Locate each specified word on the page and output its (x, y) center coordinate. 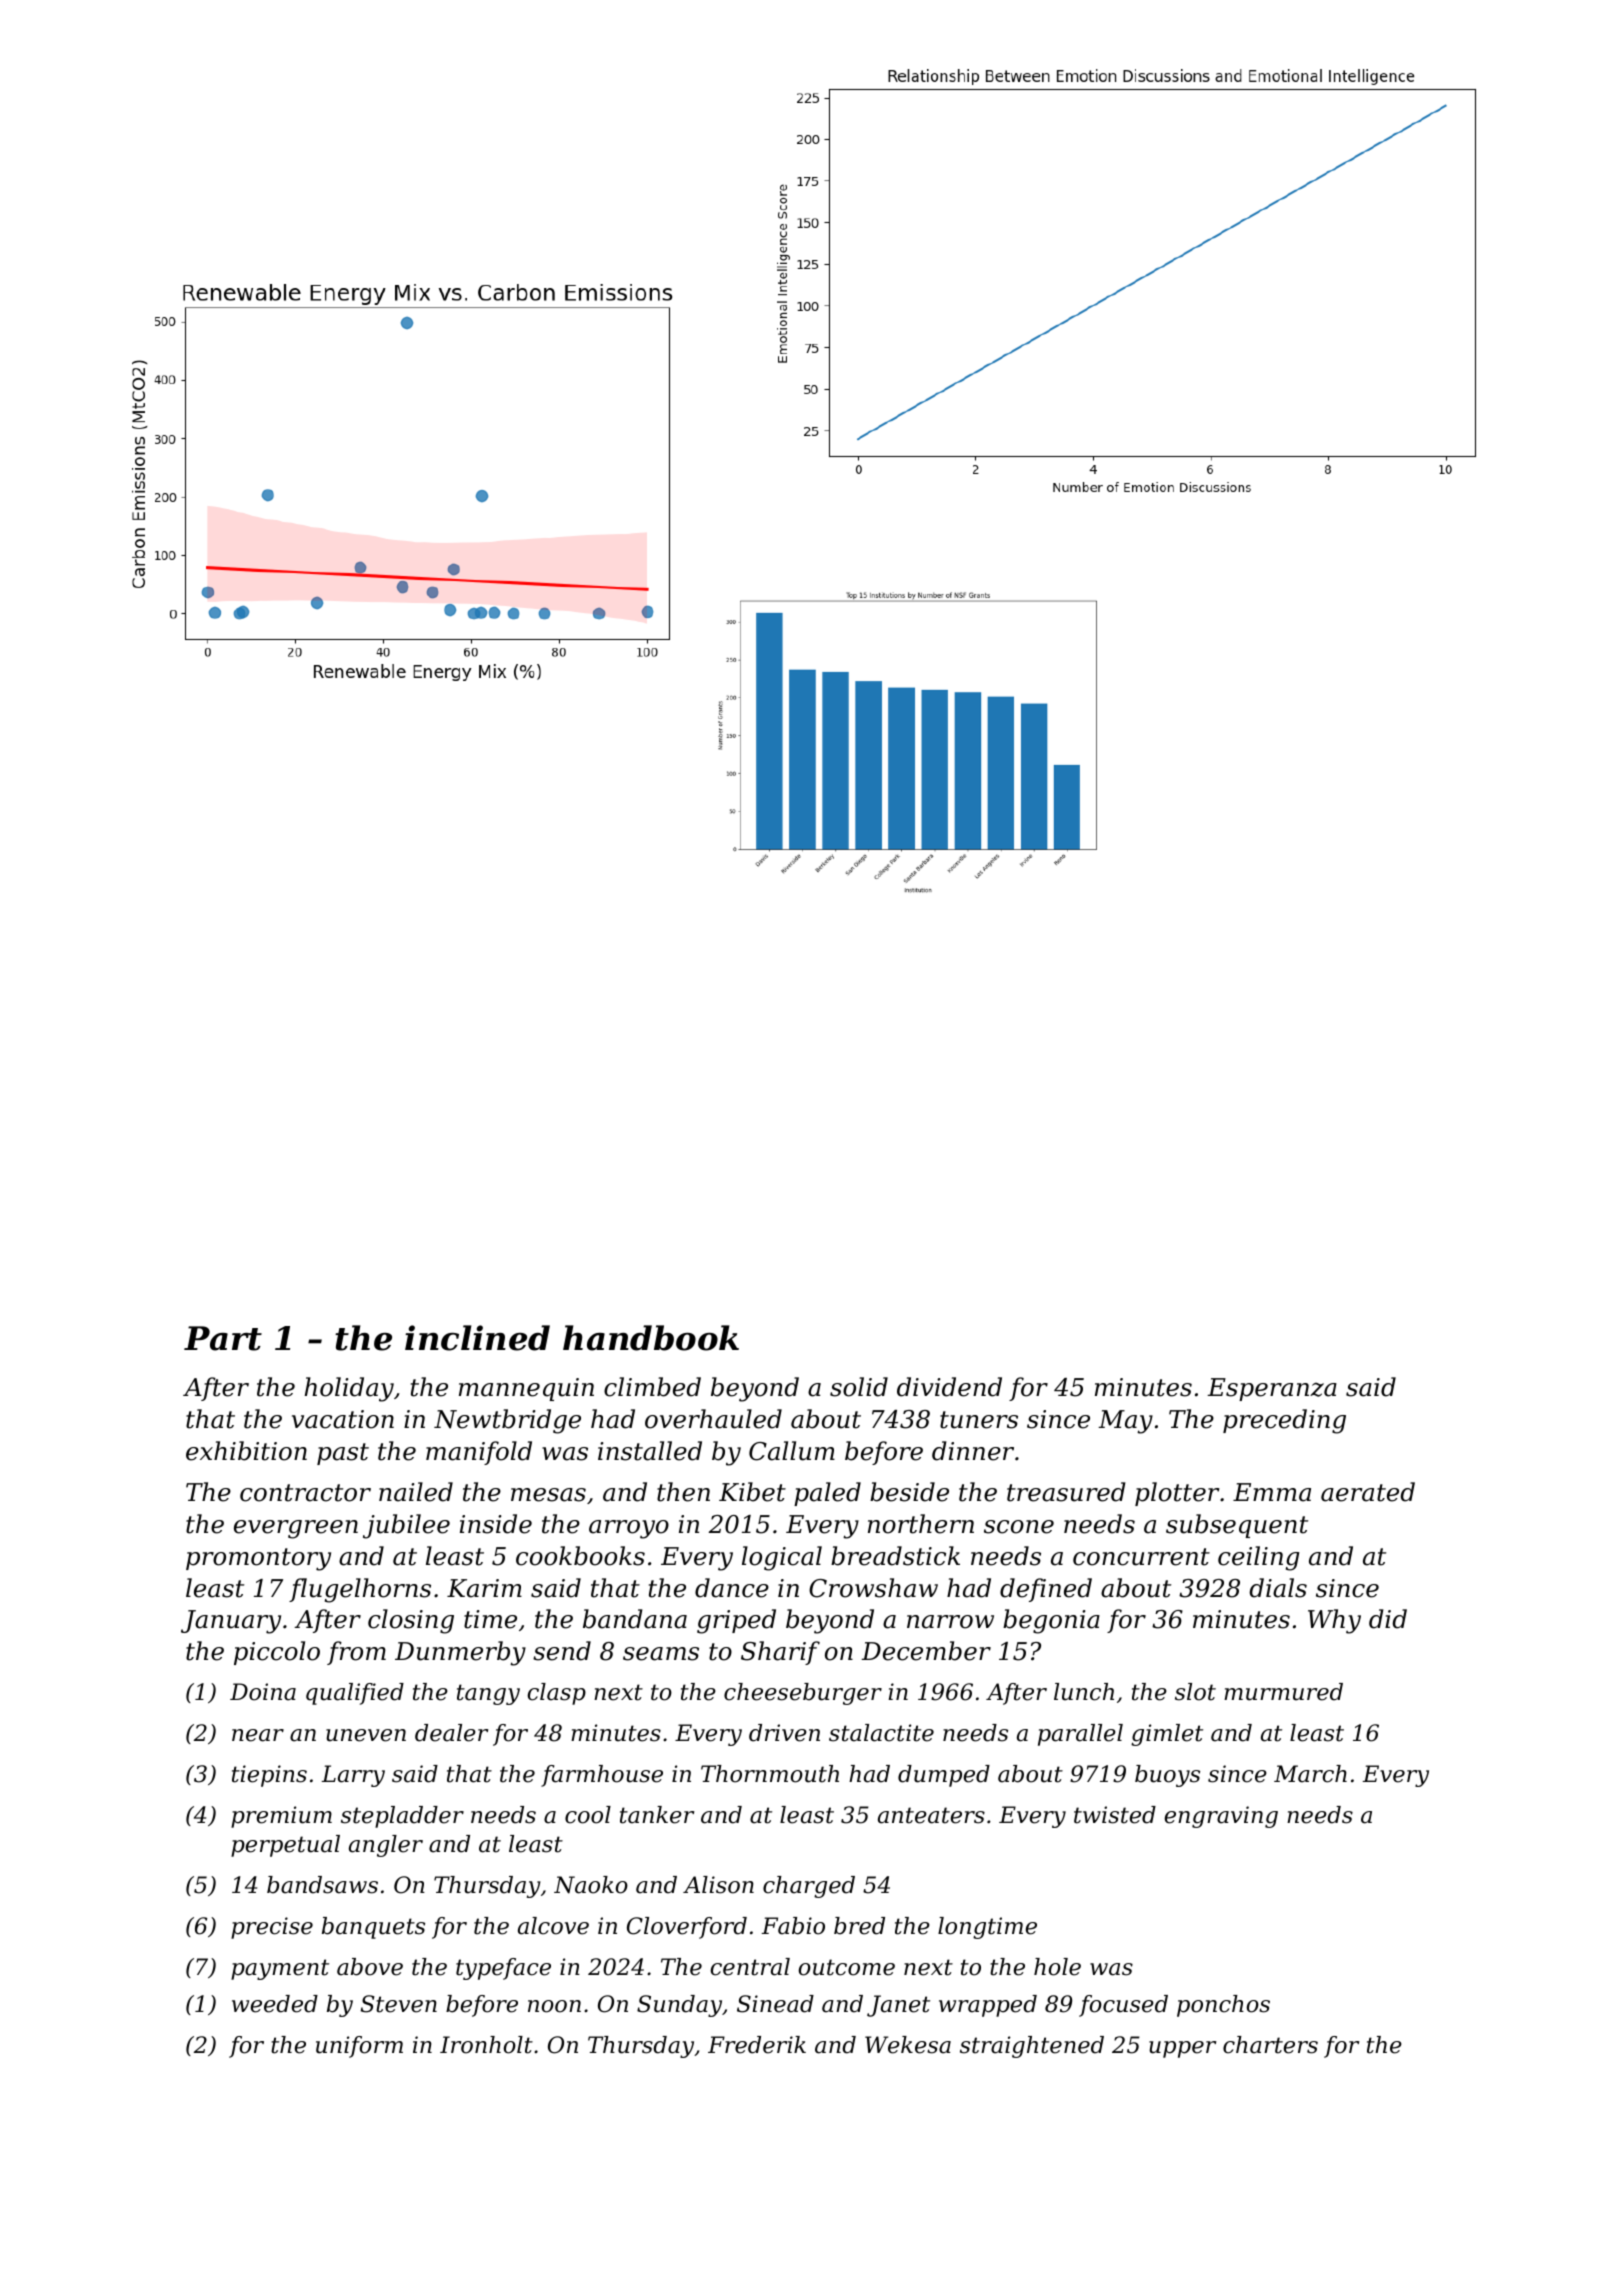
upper (1182, 2049)
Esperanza (1272, 1389)
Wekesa (908, 2045)
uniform (359, 2047)
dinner (973, 1451)
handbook (651, 1338)
